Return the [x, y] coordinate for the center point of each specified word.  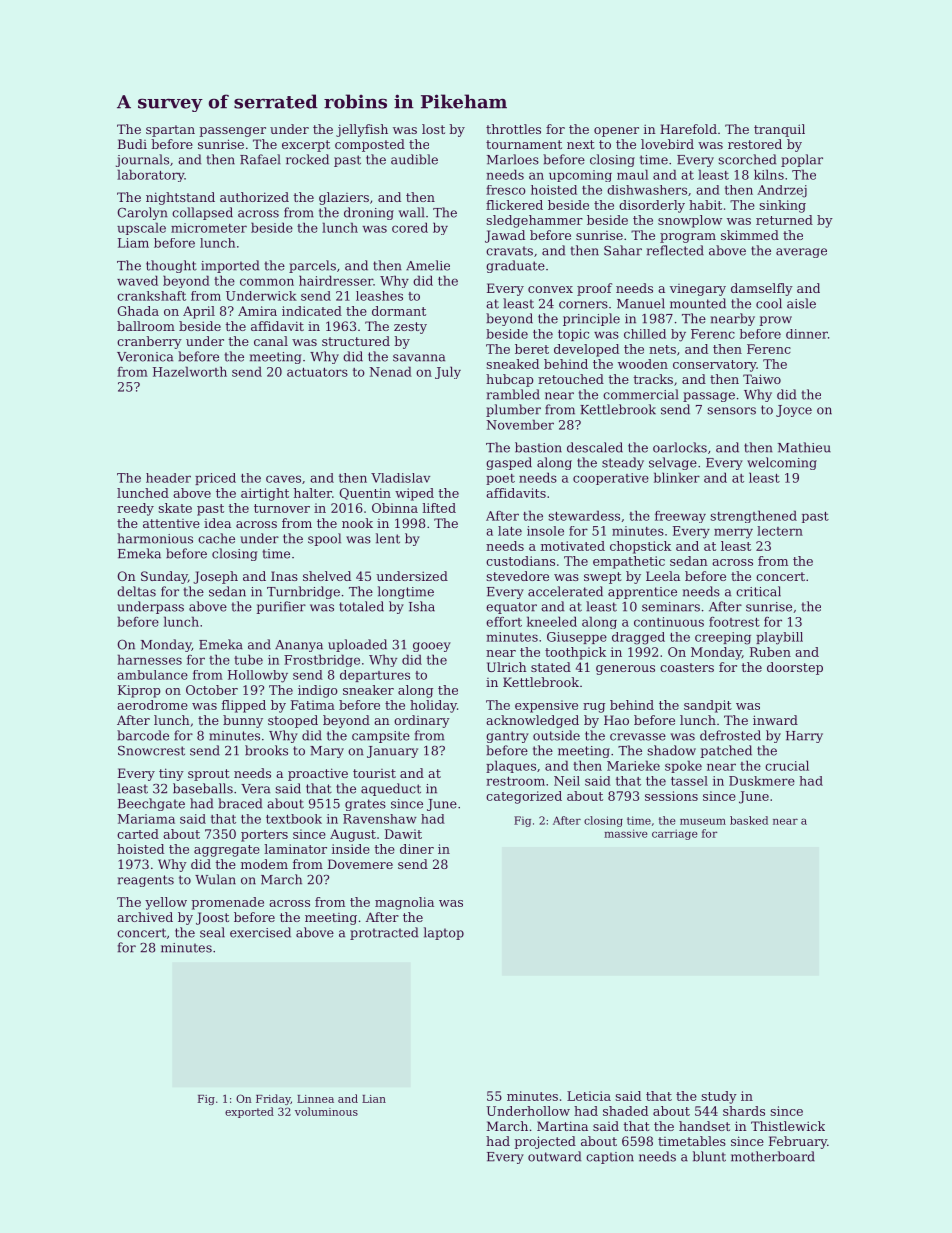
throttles [513, 129]
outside [556, 735]
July [448, 372]
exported [249, 1112]
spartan [170, 131]
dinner [807, 334]
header [168, 478]
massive [626, 833]
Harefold [688, 129]
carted [138, 834]
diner [417, 849]
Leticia [589, 1096]
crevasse [638, 737]
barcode [143, 735]
